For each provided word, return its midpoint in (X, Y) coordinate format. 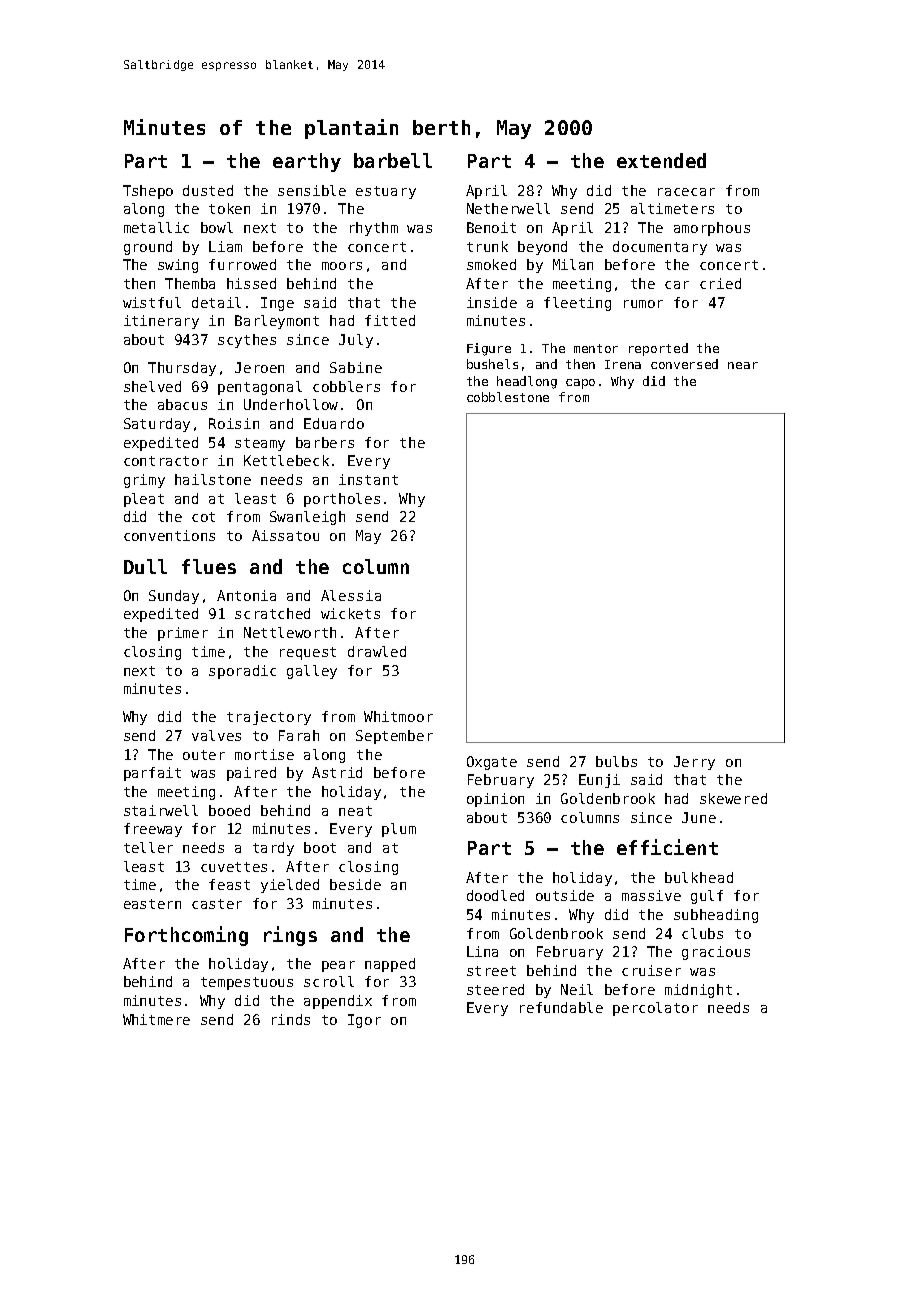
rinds (291, 1019)
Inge (277, 304)
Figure (489, 349)
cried (720, 283)
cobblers (346, 386)
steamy (260, 444)
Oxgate (492, 763)
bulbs (616, 761)
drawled (377, 651)
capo (580, 384)
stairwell (161, 810)
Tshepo (148, 192)
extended (661, 160)
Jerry (694, 763)
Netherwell (508, 208)
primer (183, 634)
